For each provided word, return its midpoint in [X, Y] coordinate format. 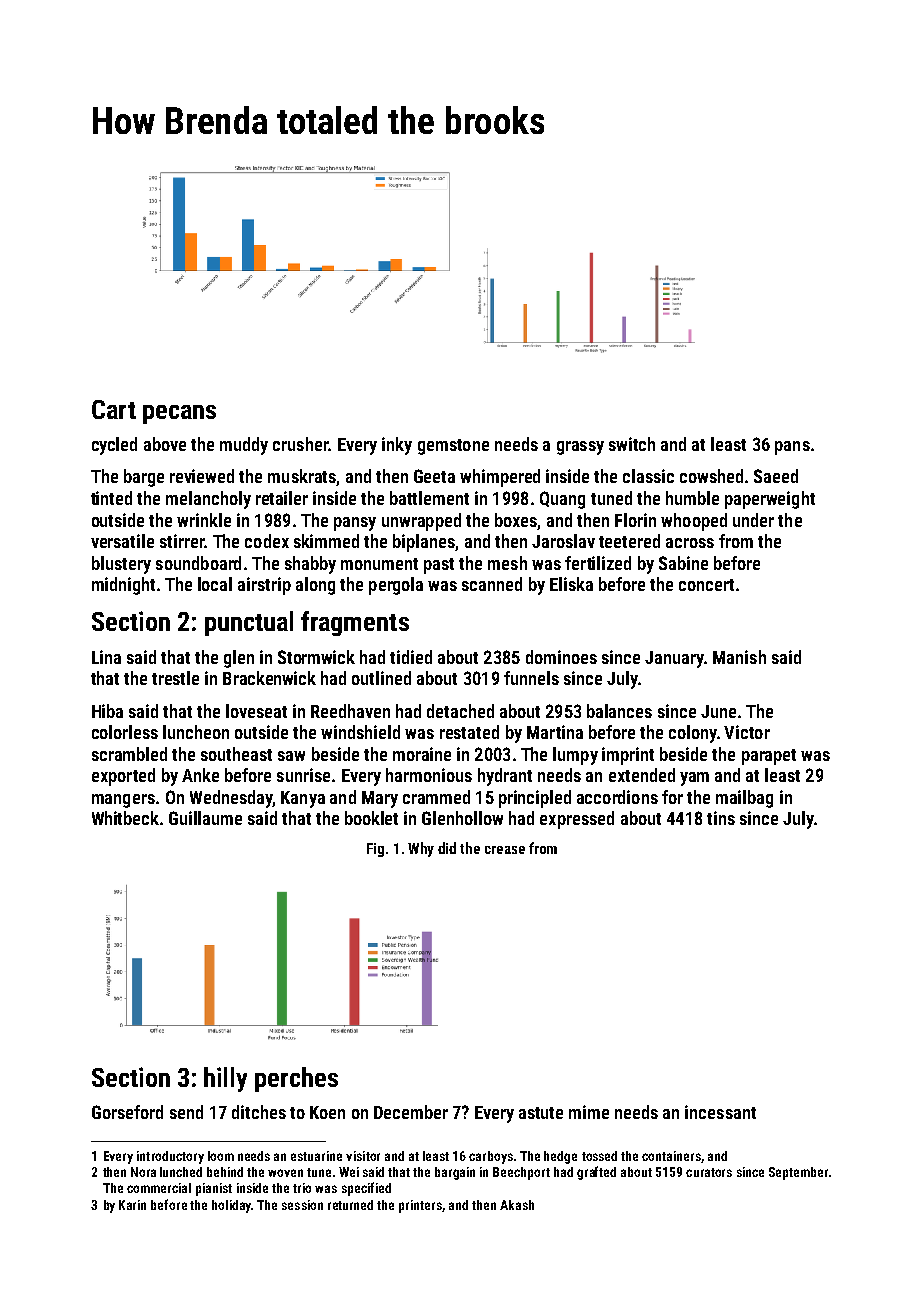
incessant [720, 1112]
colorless [125, 732]
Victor [747, 732]
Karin [132, 1205]
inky [397, 446]
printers [420, 1206]
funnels [531, 678]
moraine [422, 754]
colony [693, 734]
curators [709, 1172]
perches [296, 1079]
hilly [225, 1079]
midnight [123, 586]
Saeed [776, 476]
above [165, 444]
